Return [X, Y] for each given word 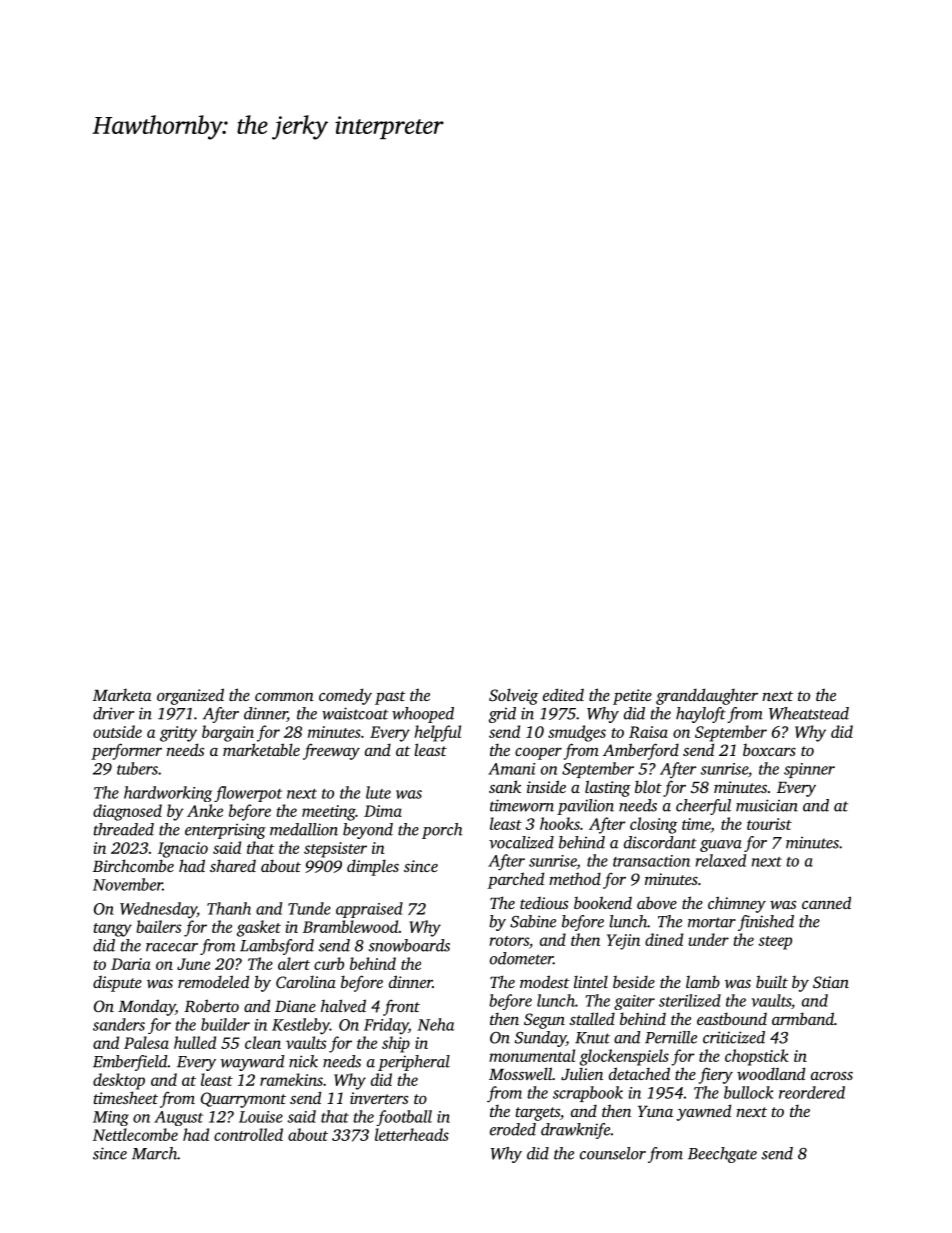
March [154, 1153]
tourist [769, 824]
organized [190, 696]
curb [329, 963]
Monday [146, 1007]
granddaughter [707, 696]
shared [233, 865]
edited [563, 694]
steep [775, 943]
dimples [373, 868]
